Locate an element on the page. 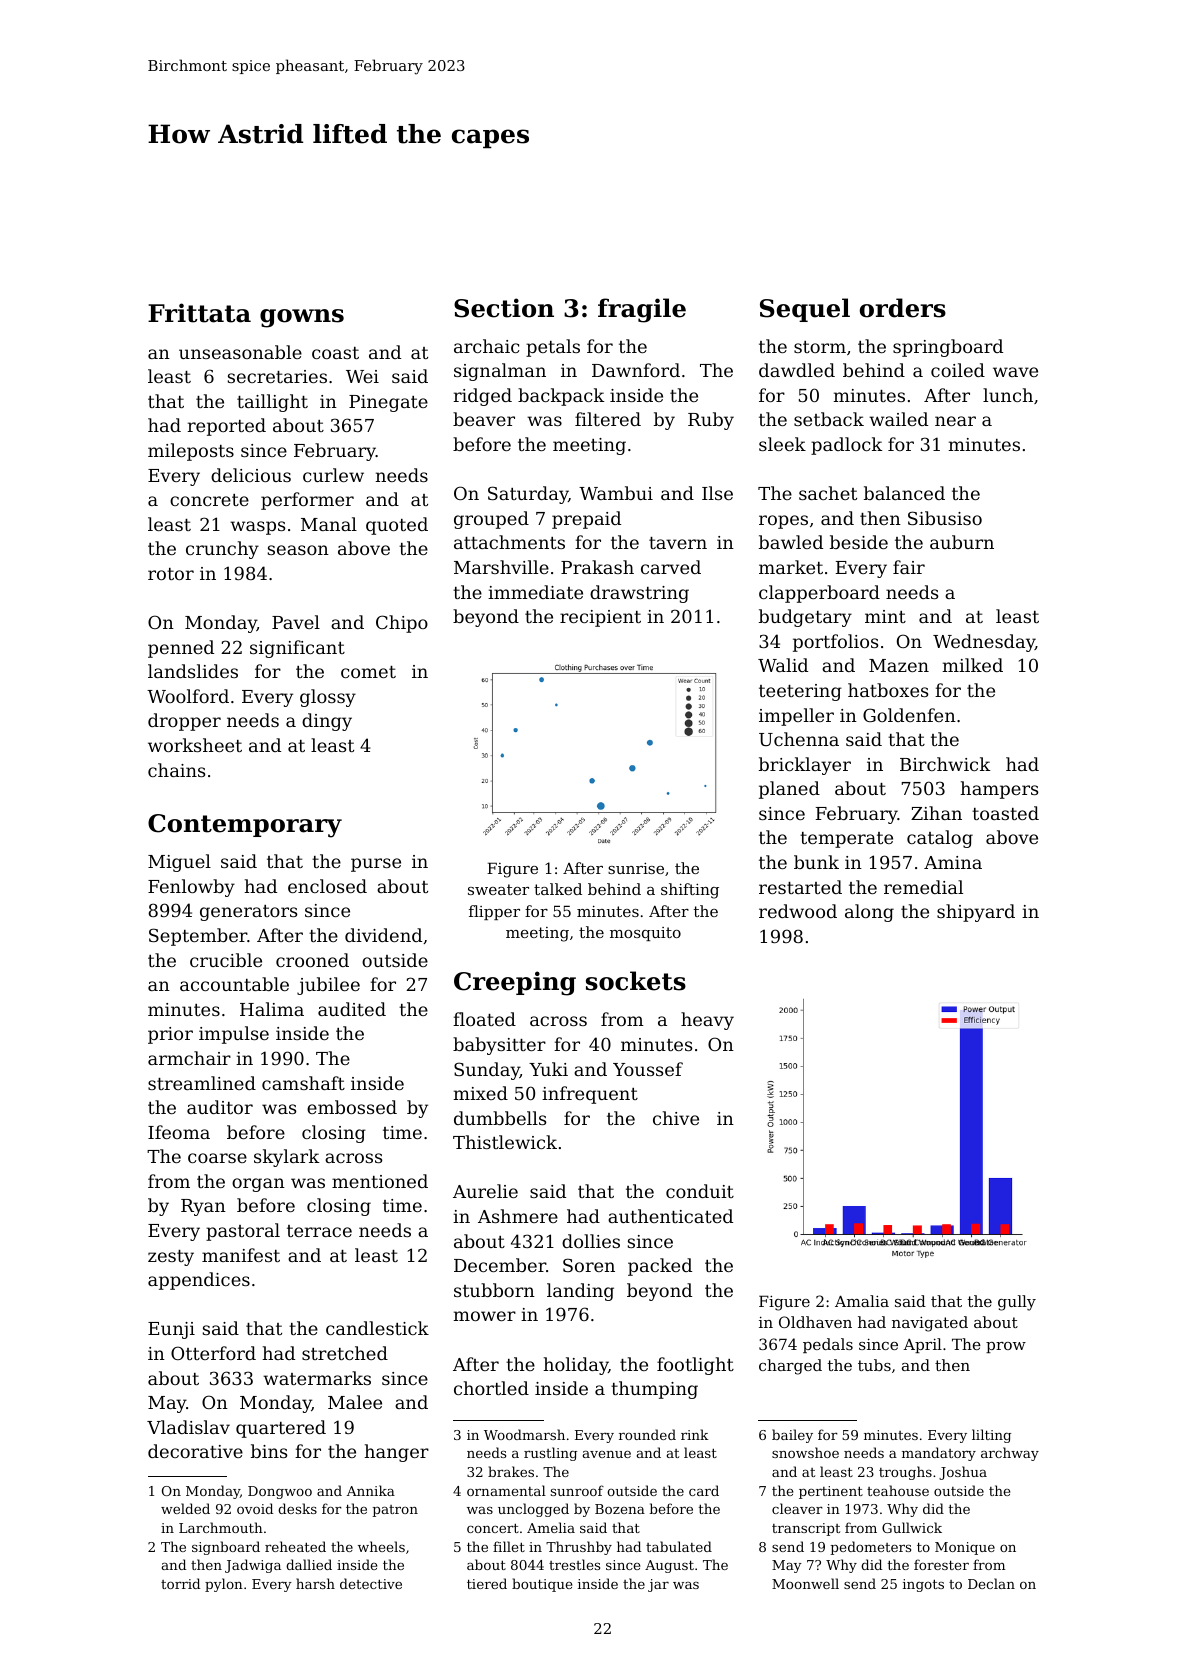 The image size is (1187, 1679). bunk is located at coordinates (816, 862).
